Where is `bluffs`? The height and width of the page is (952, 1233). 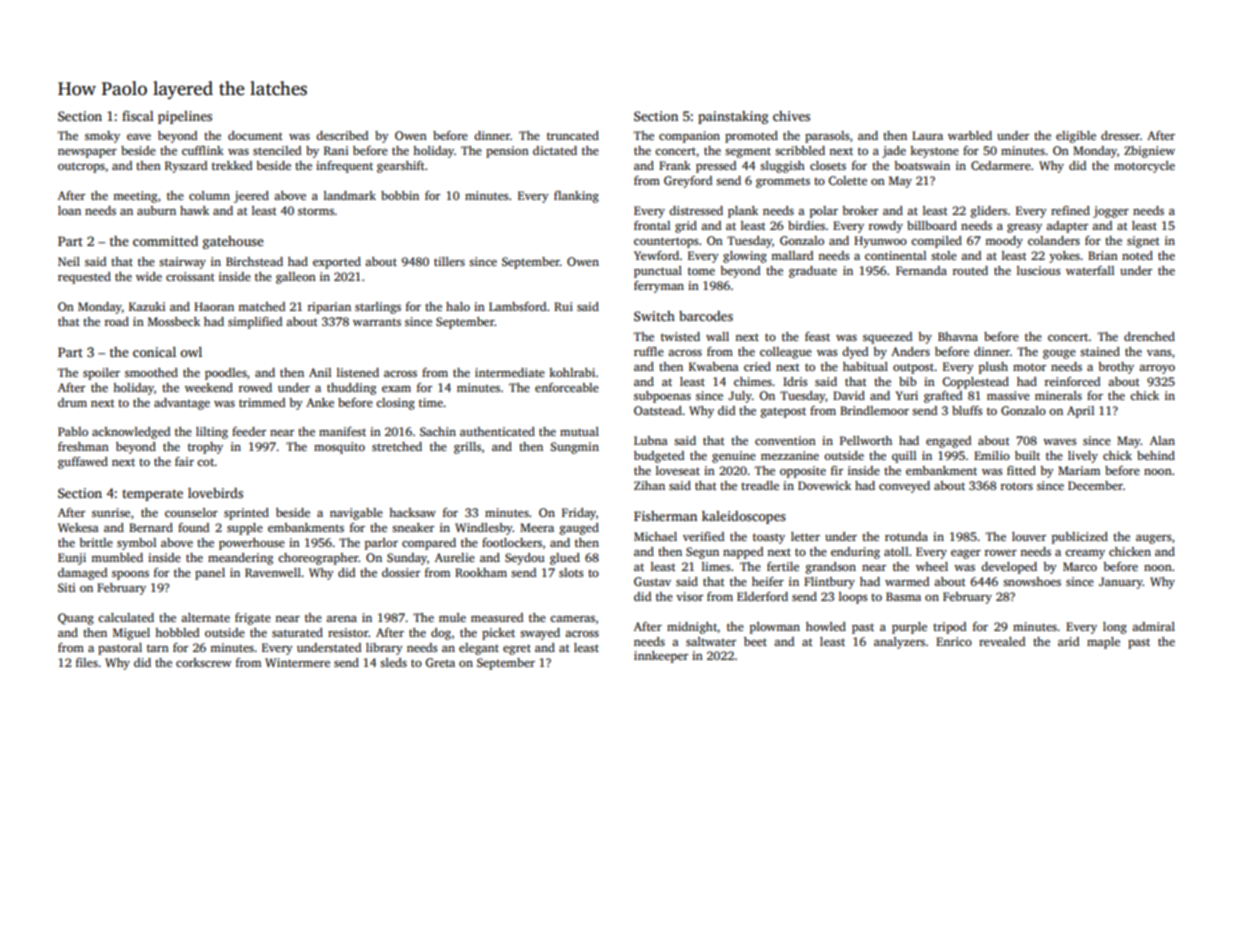
bluffs is located at coordinates (967, 410).
